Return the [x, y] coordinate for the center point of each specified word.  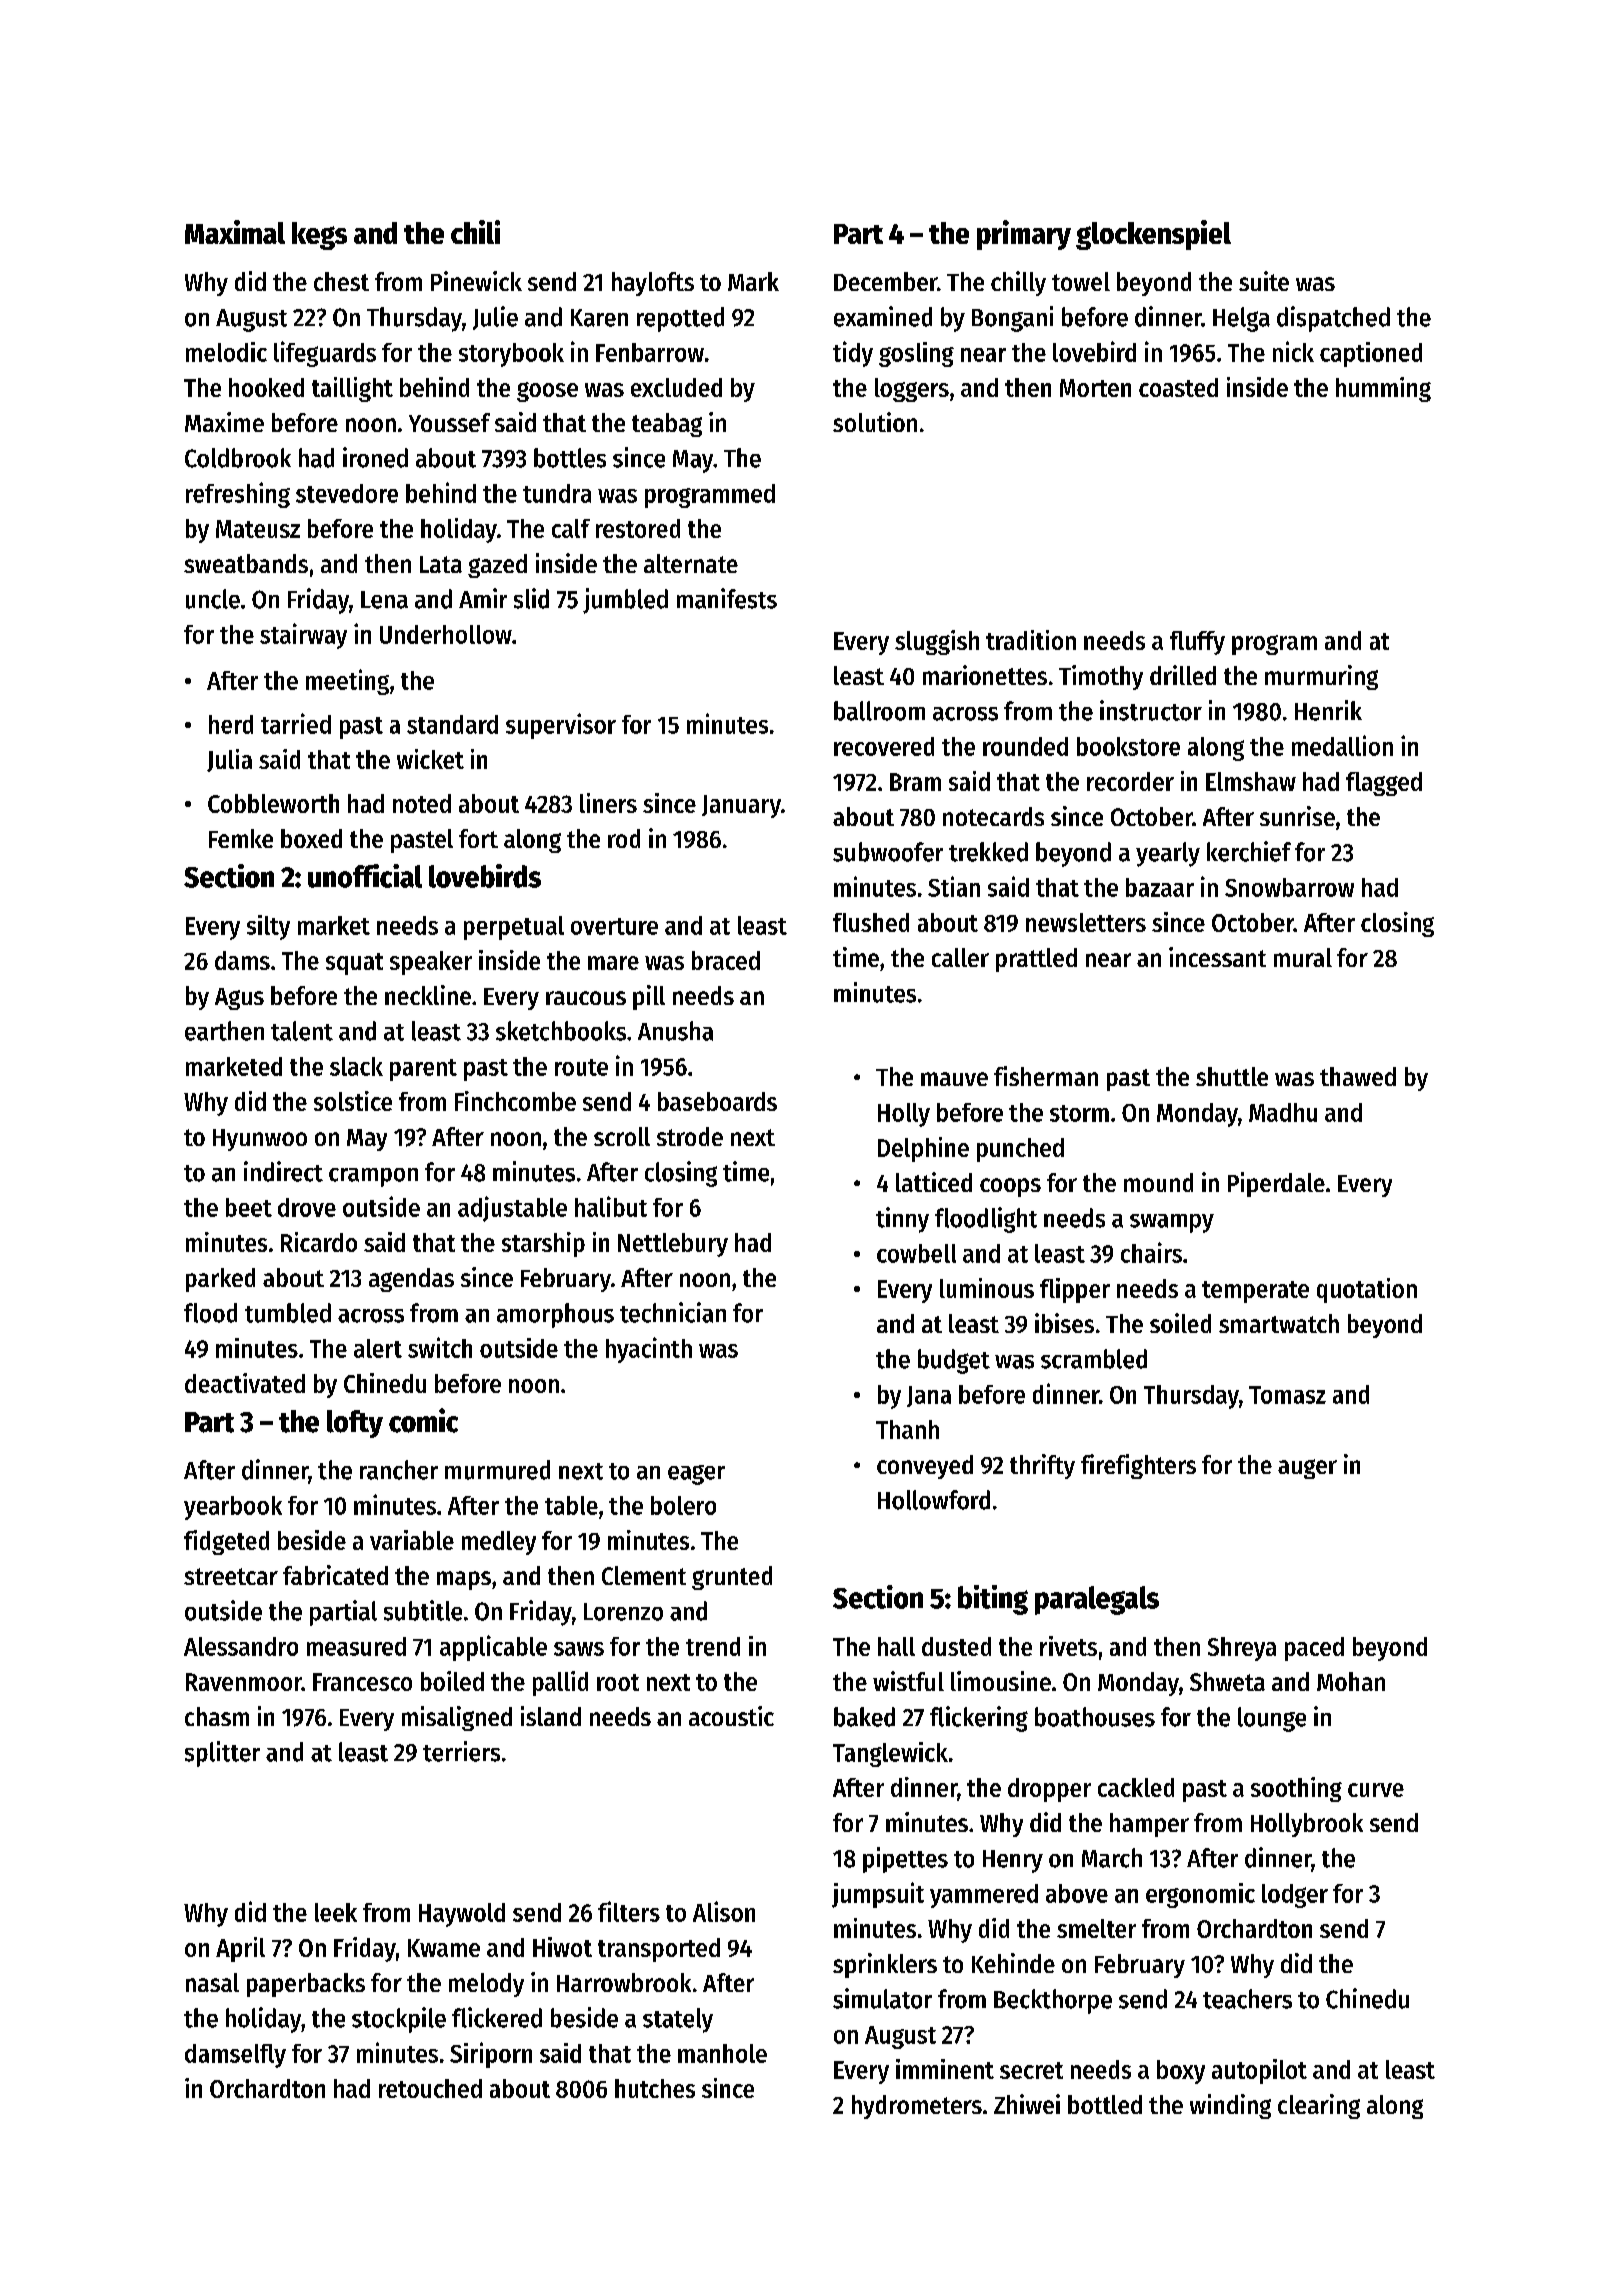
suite [1264, 281]
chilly [1018, 283]
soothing [1296, 1789]
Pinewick [476, 281]
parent [423, 1070]
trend [713, 1646]
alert [378, 1348]
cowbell [916, 1253]
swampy [1172, 1223]
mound [1158, 1182]
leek [336, 1912]
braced [726, 960]
